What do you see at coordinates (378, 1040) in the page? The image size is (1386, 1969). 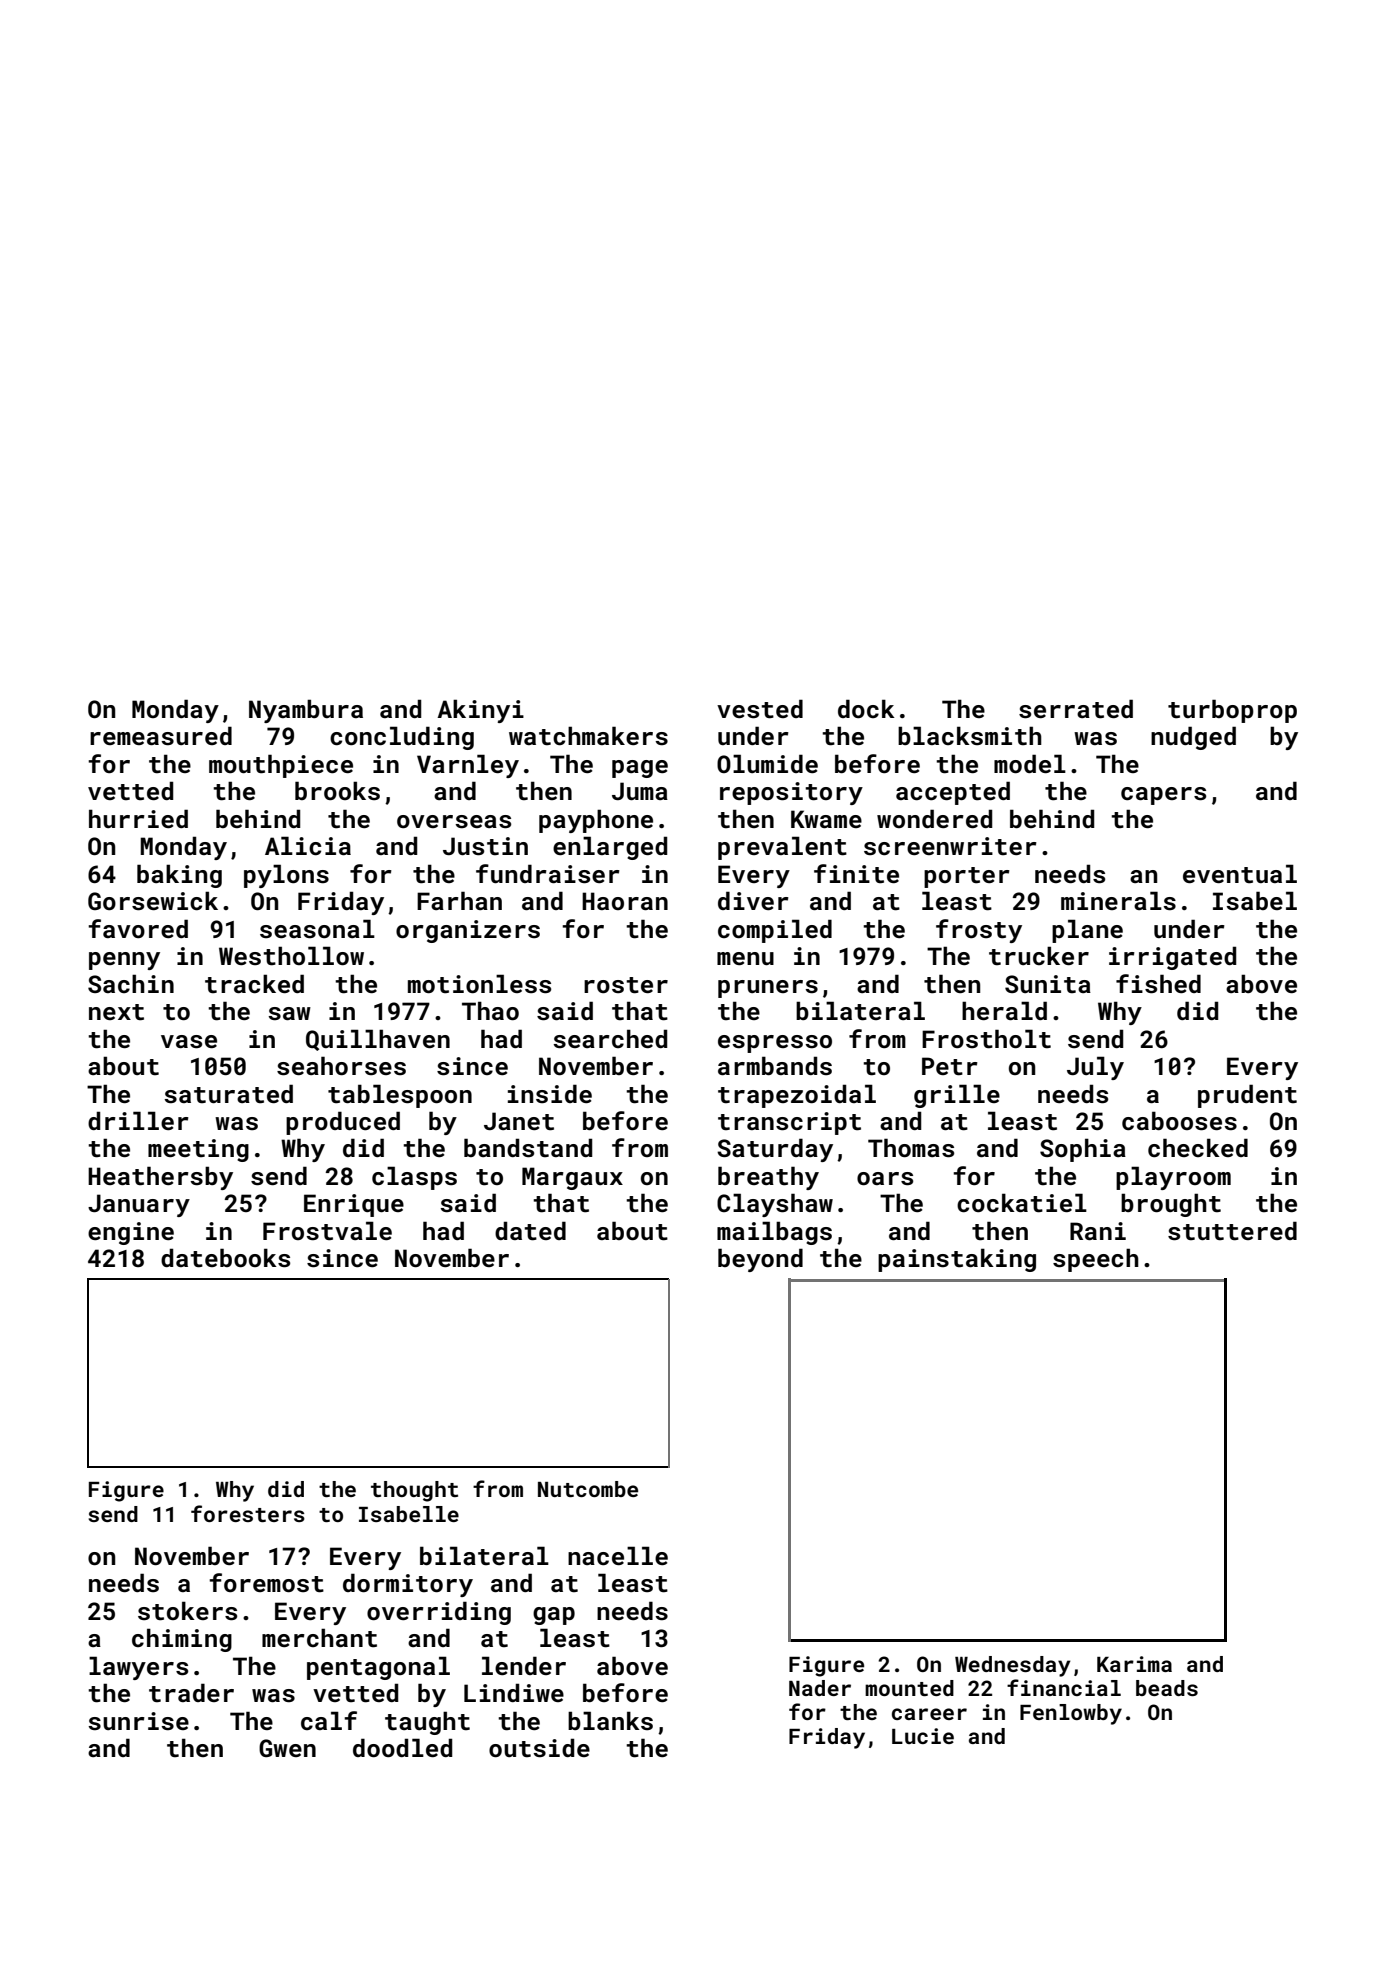 I see `Quillhaven` at bounding box center [378, 1040].
